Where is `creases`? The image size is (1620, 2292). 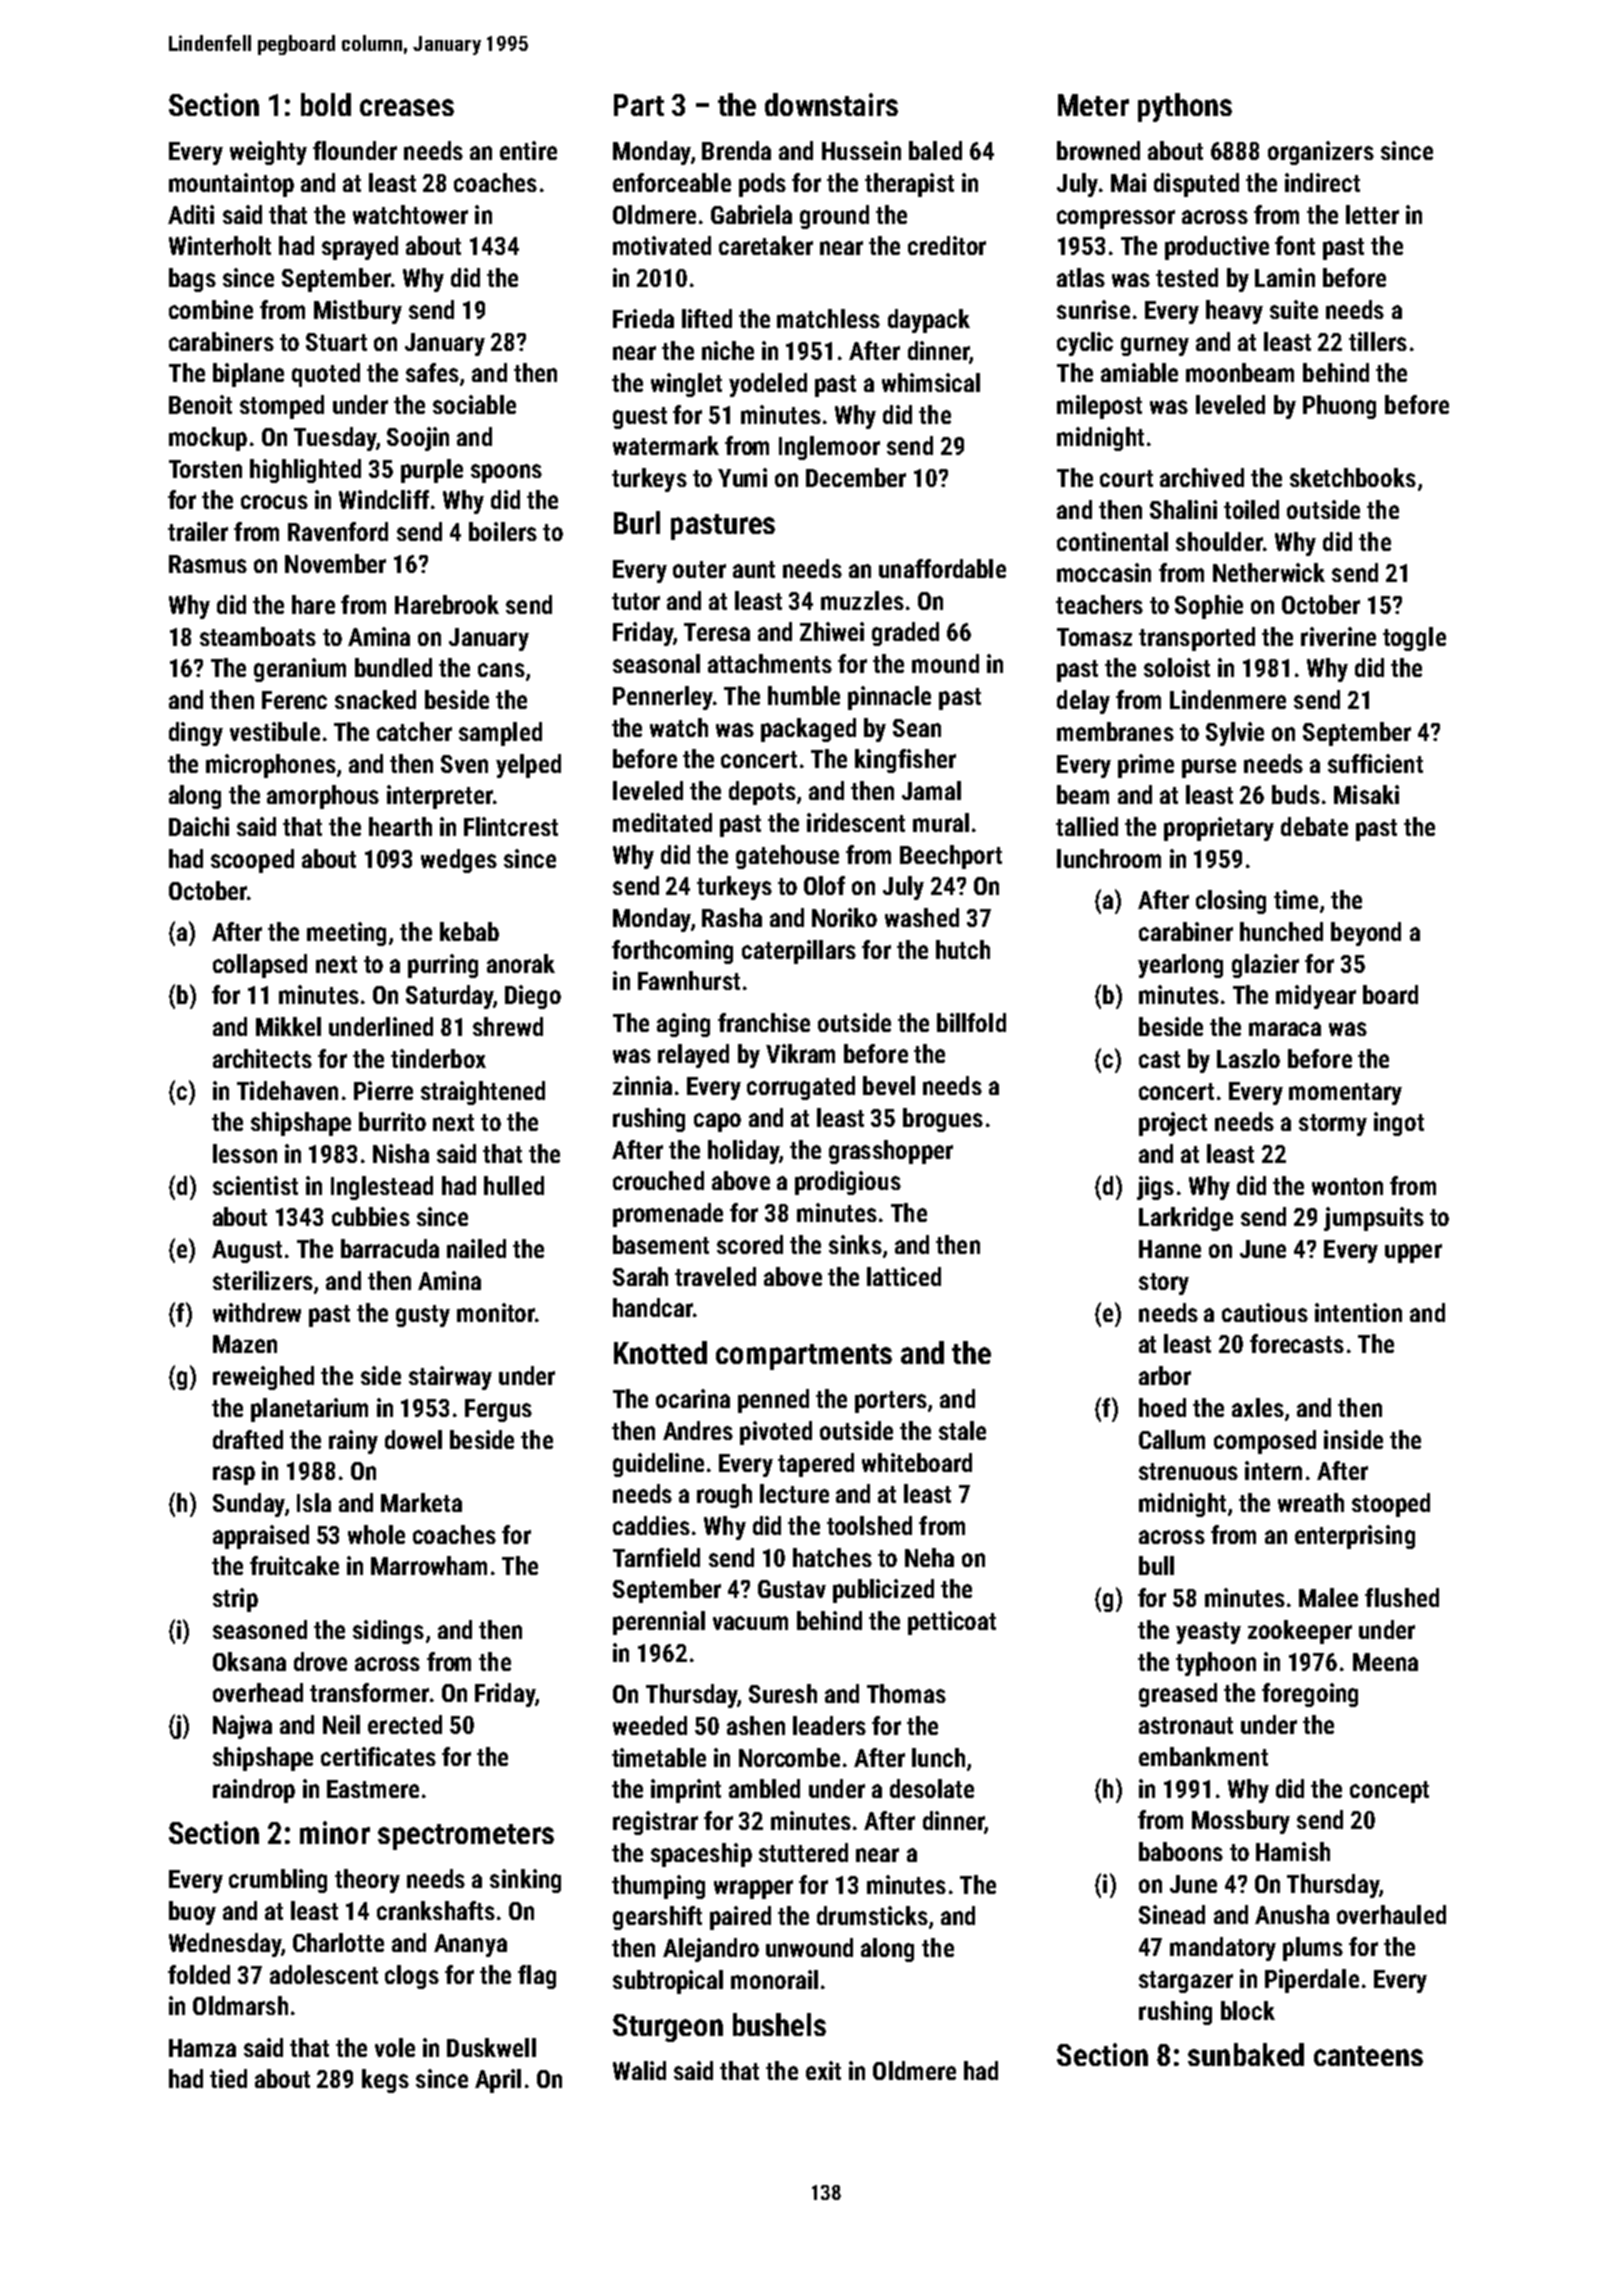 creases is located at coordinates (407, 107).
